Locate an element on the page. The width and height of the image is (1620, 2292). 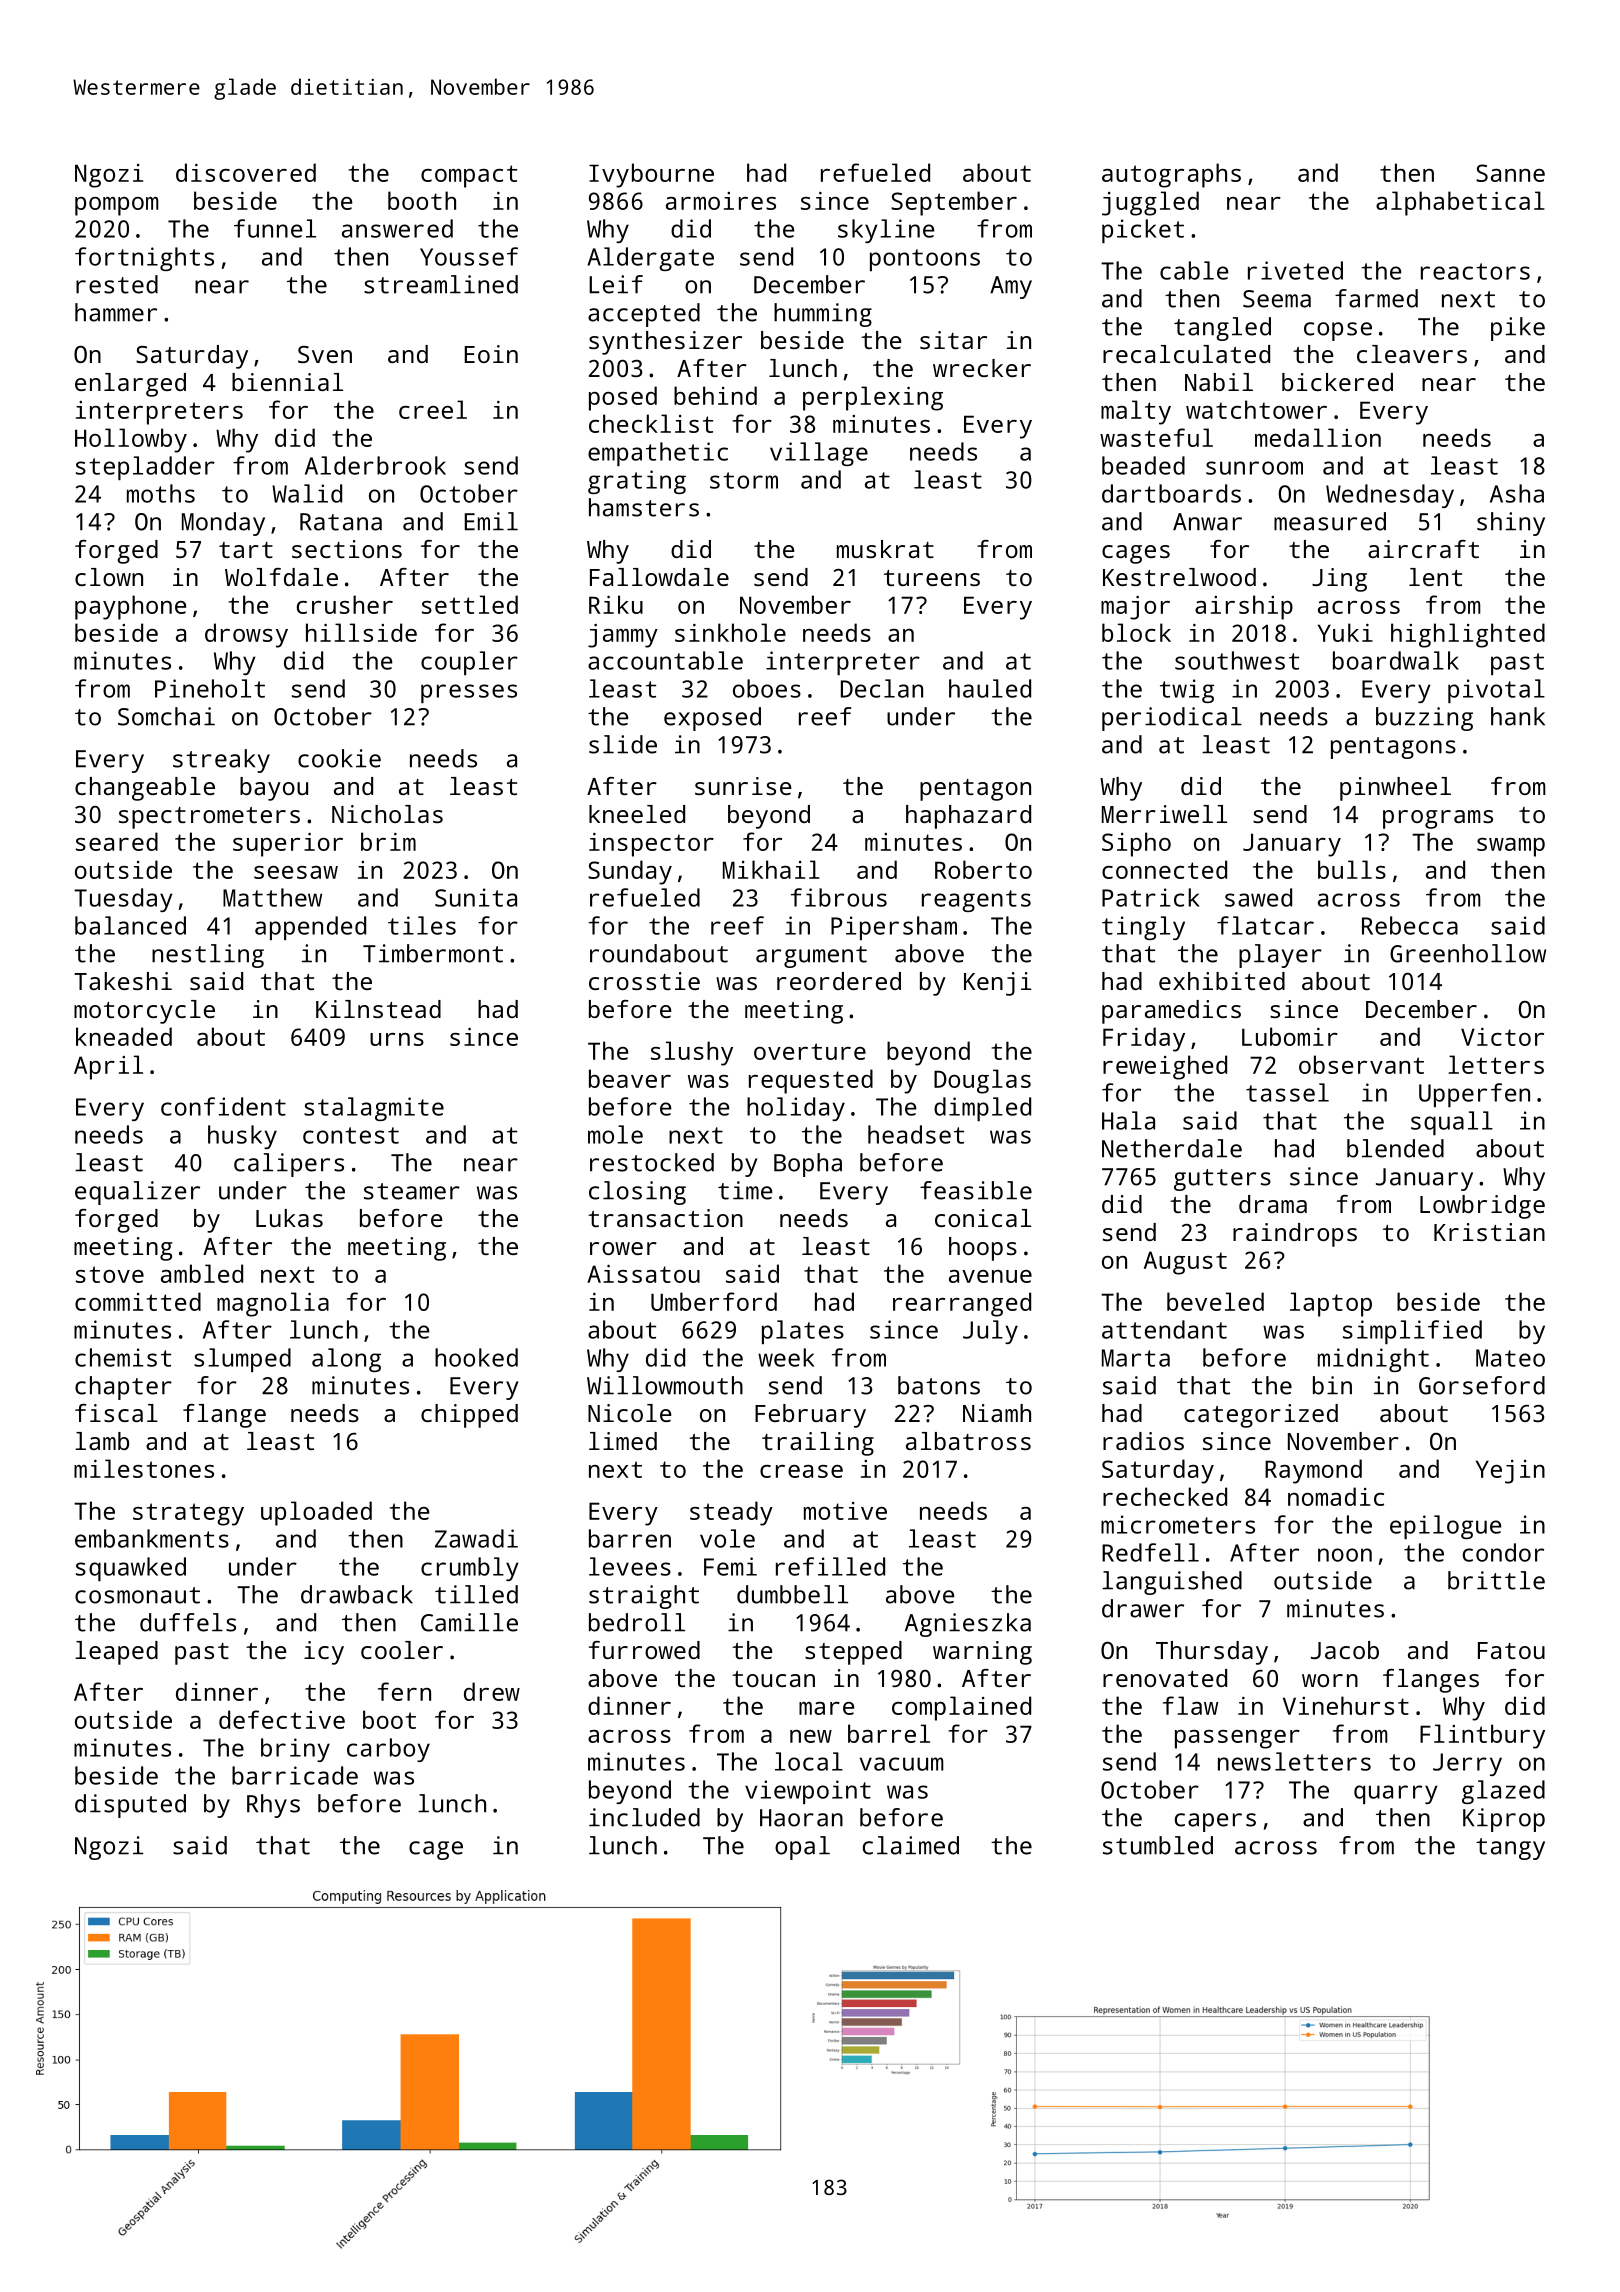
shiny is located at coordinates (1511, 524).
